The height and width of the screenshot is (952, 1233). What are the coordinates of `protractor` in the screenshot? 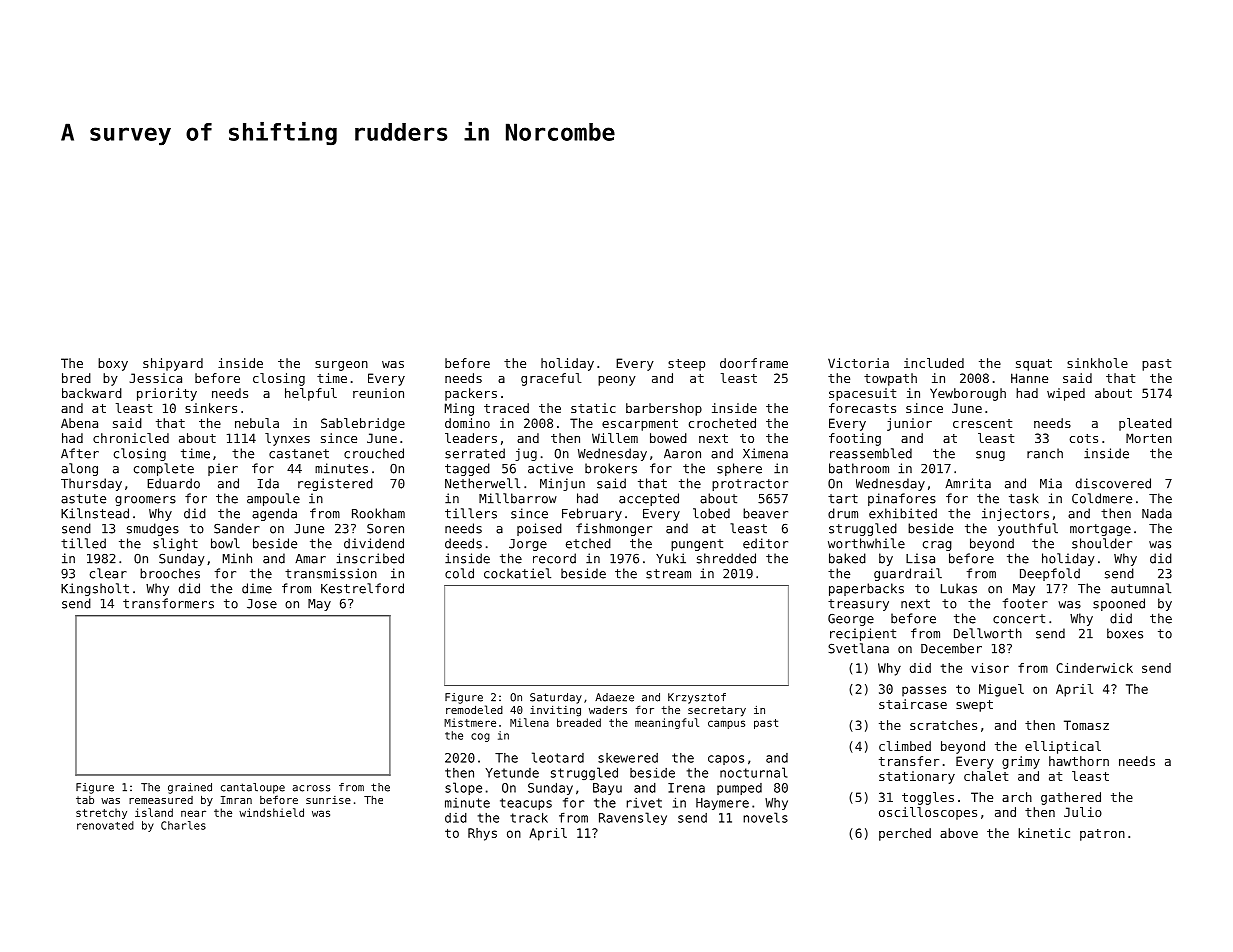 It's located at (750, 485).
